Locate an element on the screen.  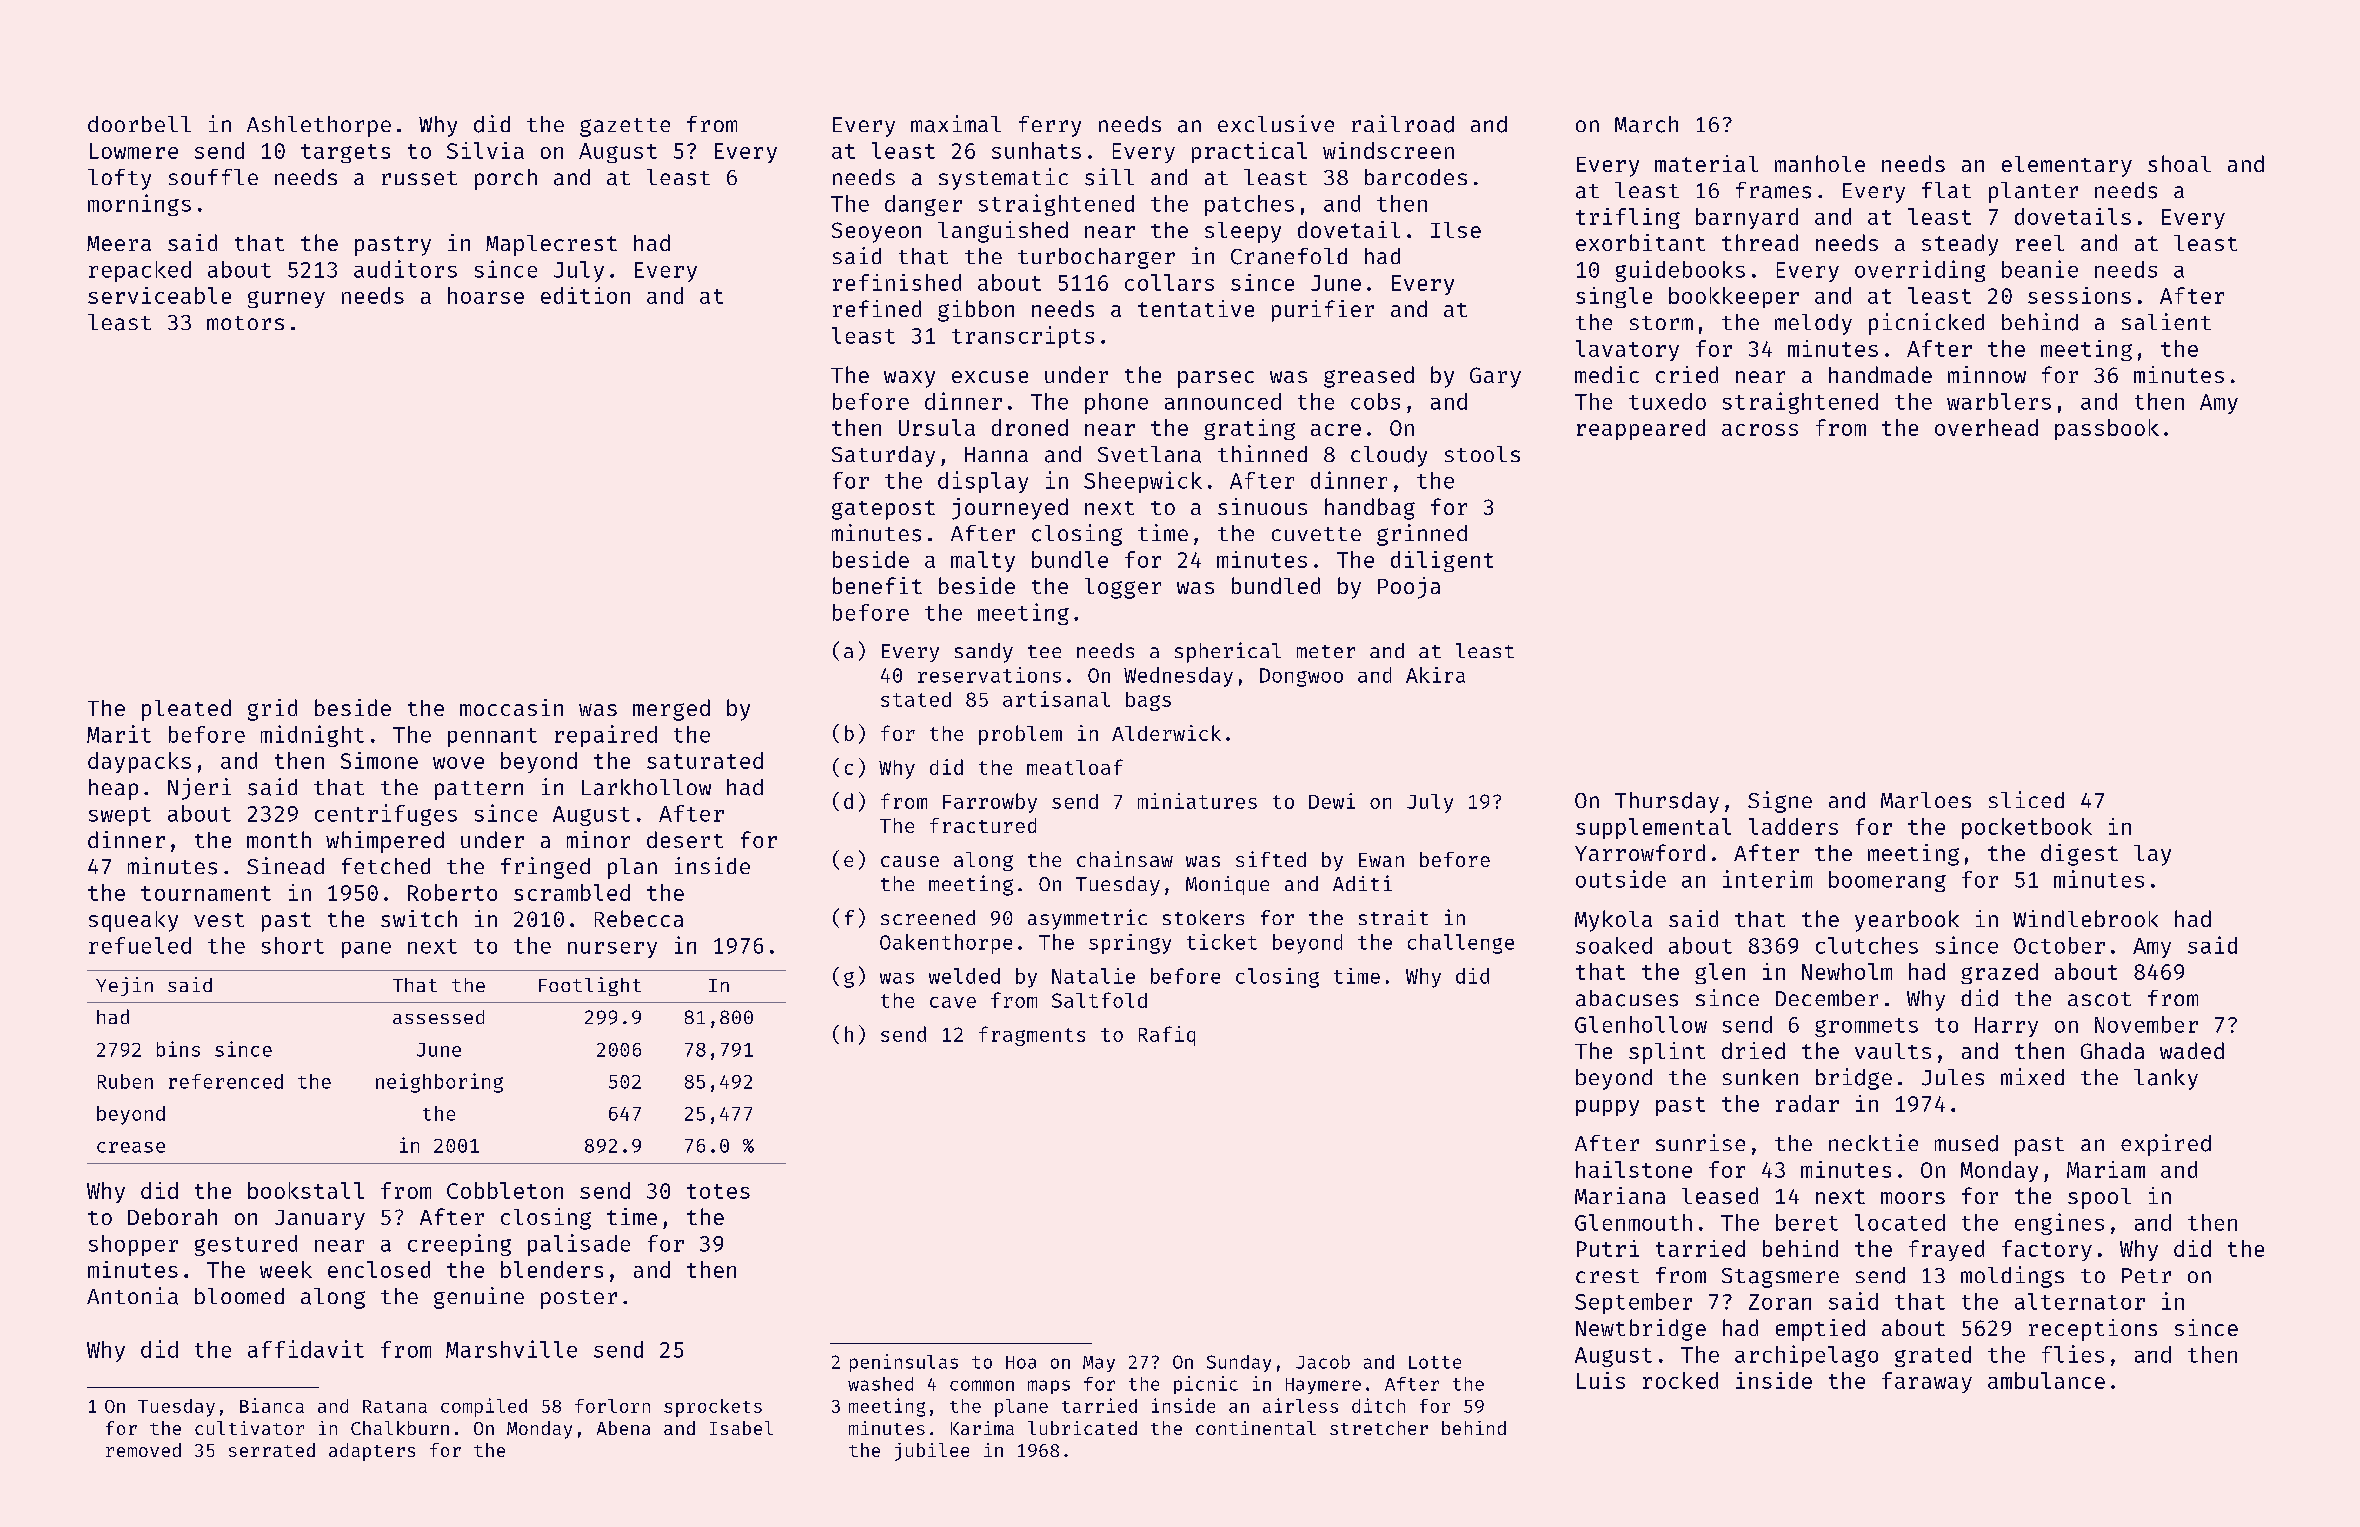
sliced is located at coordinates (2026, 799).
